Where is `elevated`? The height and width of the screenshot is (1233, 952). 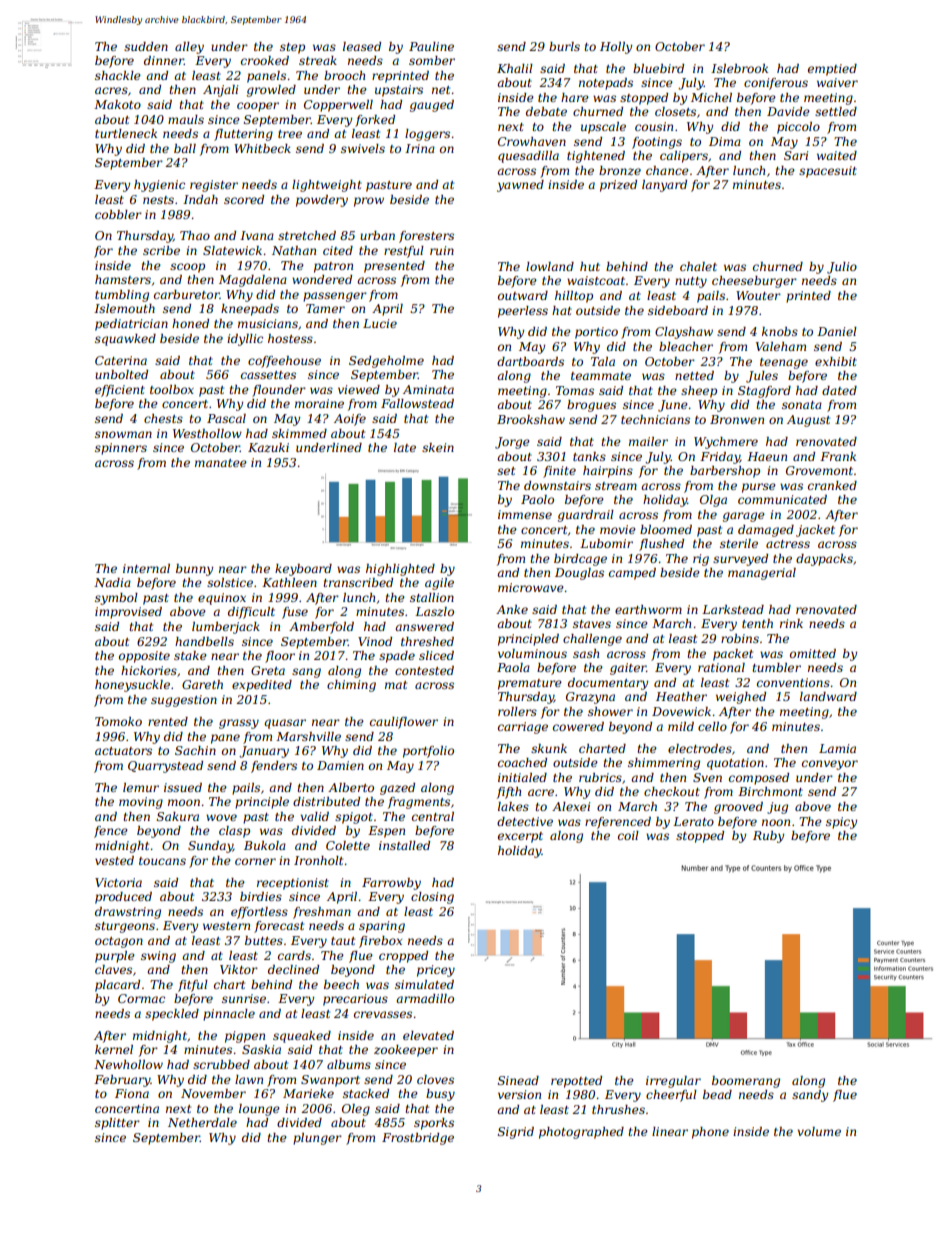 elevated is located at coordinates (428, 1035).
